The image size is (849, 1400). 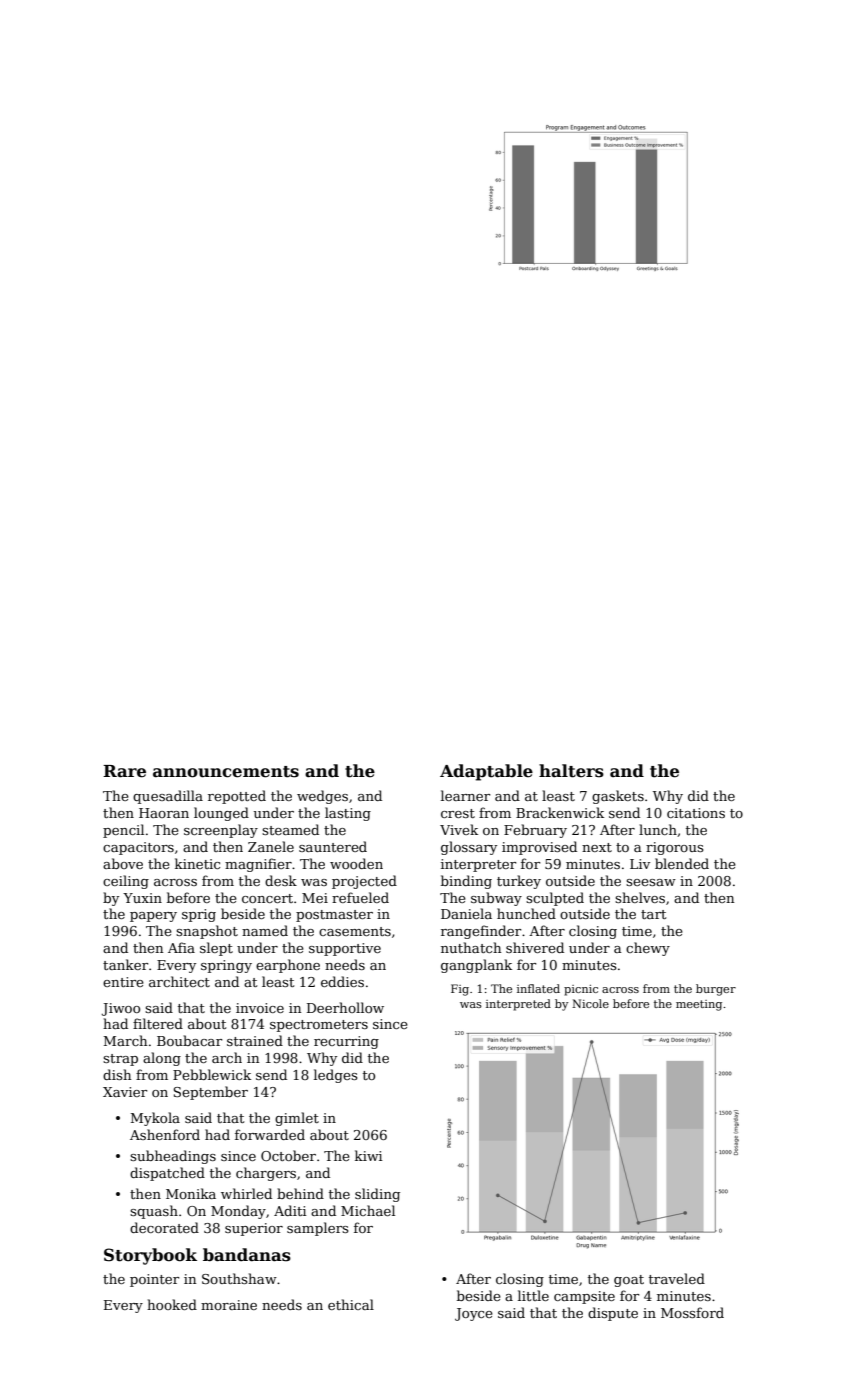 What do you see at coordinates (474, 1314) in the screenshot?
I see `Joyce` at bounding box center [474, 1314].
